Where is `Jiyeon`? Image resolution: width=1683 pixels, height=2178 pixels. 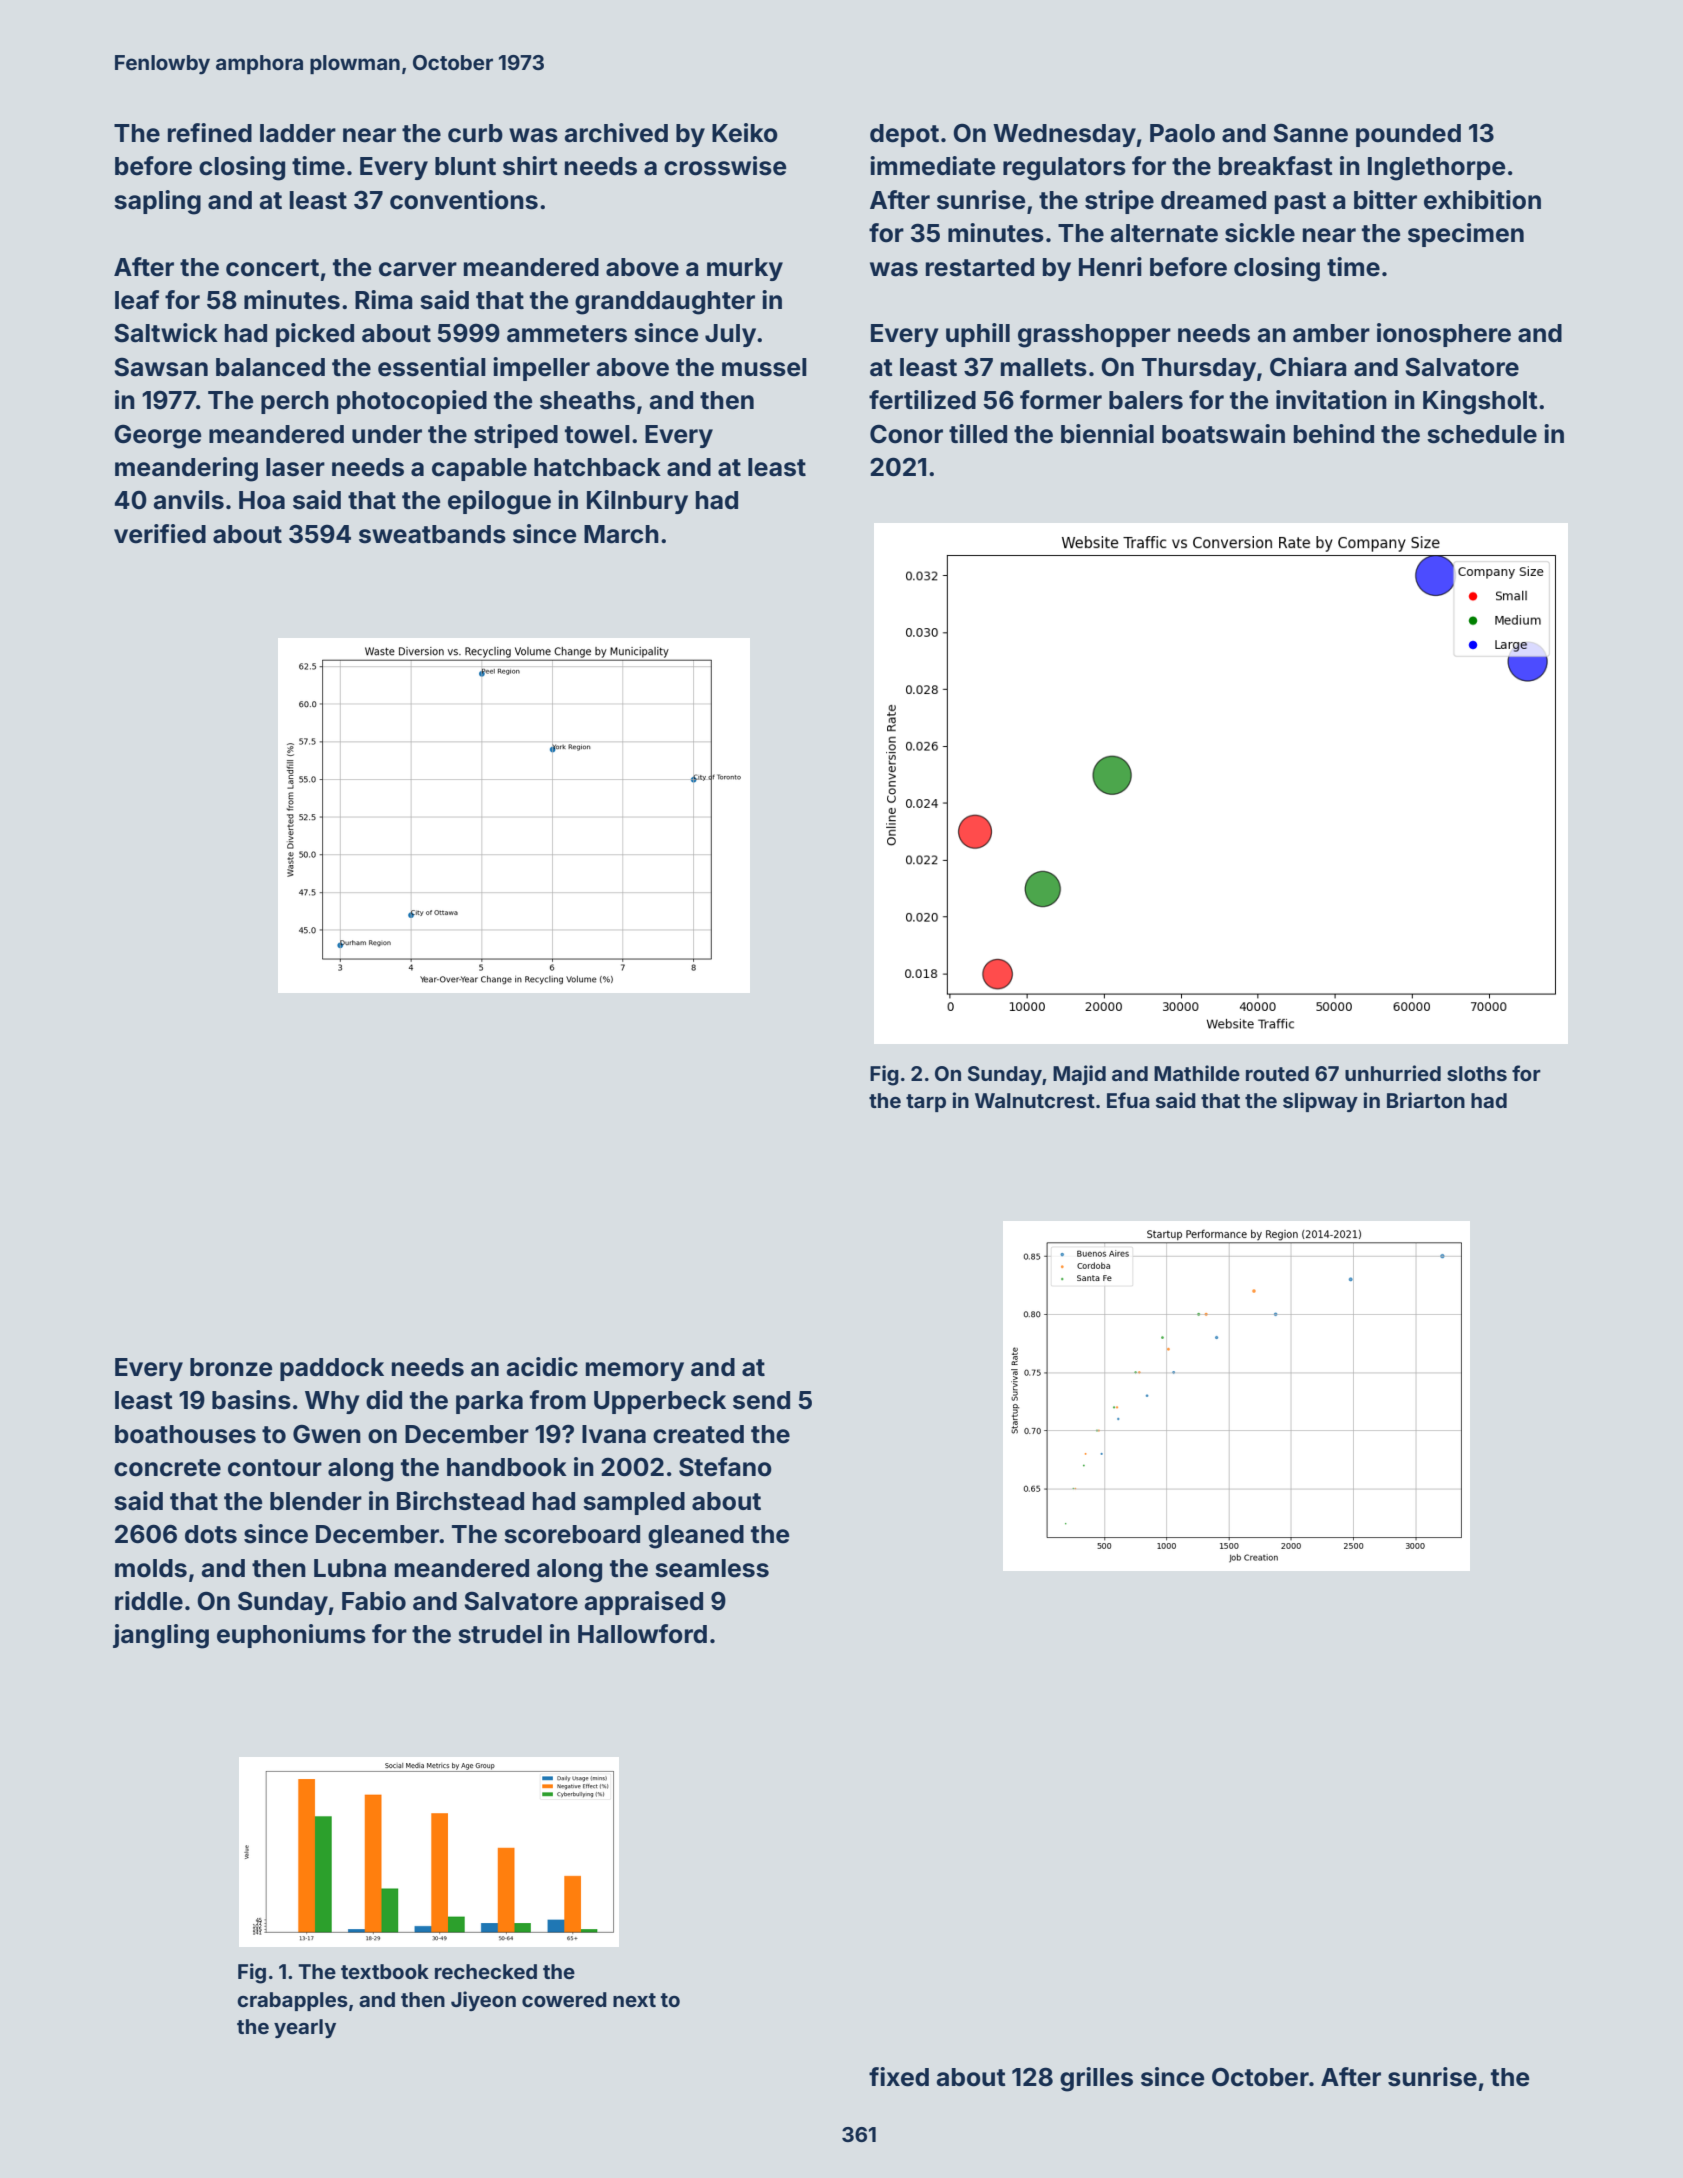
Jiyeon is located at coordinates (483, 2001).
